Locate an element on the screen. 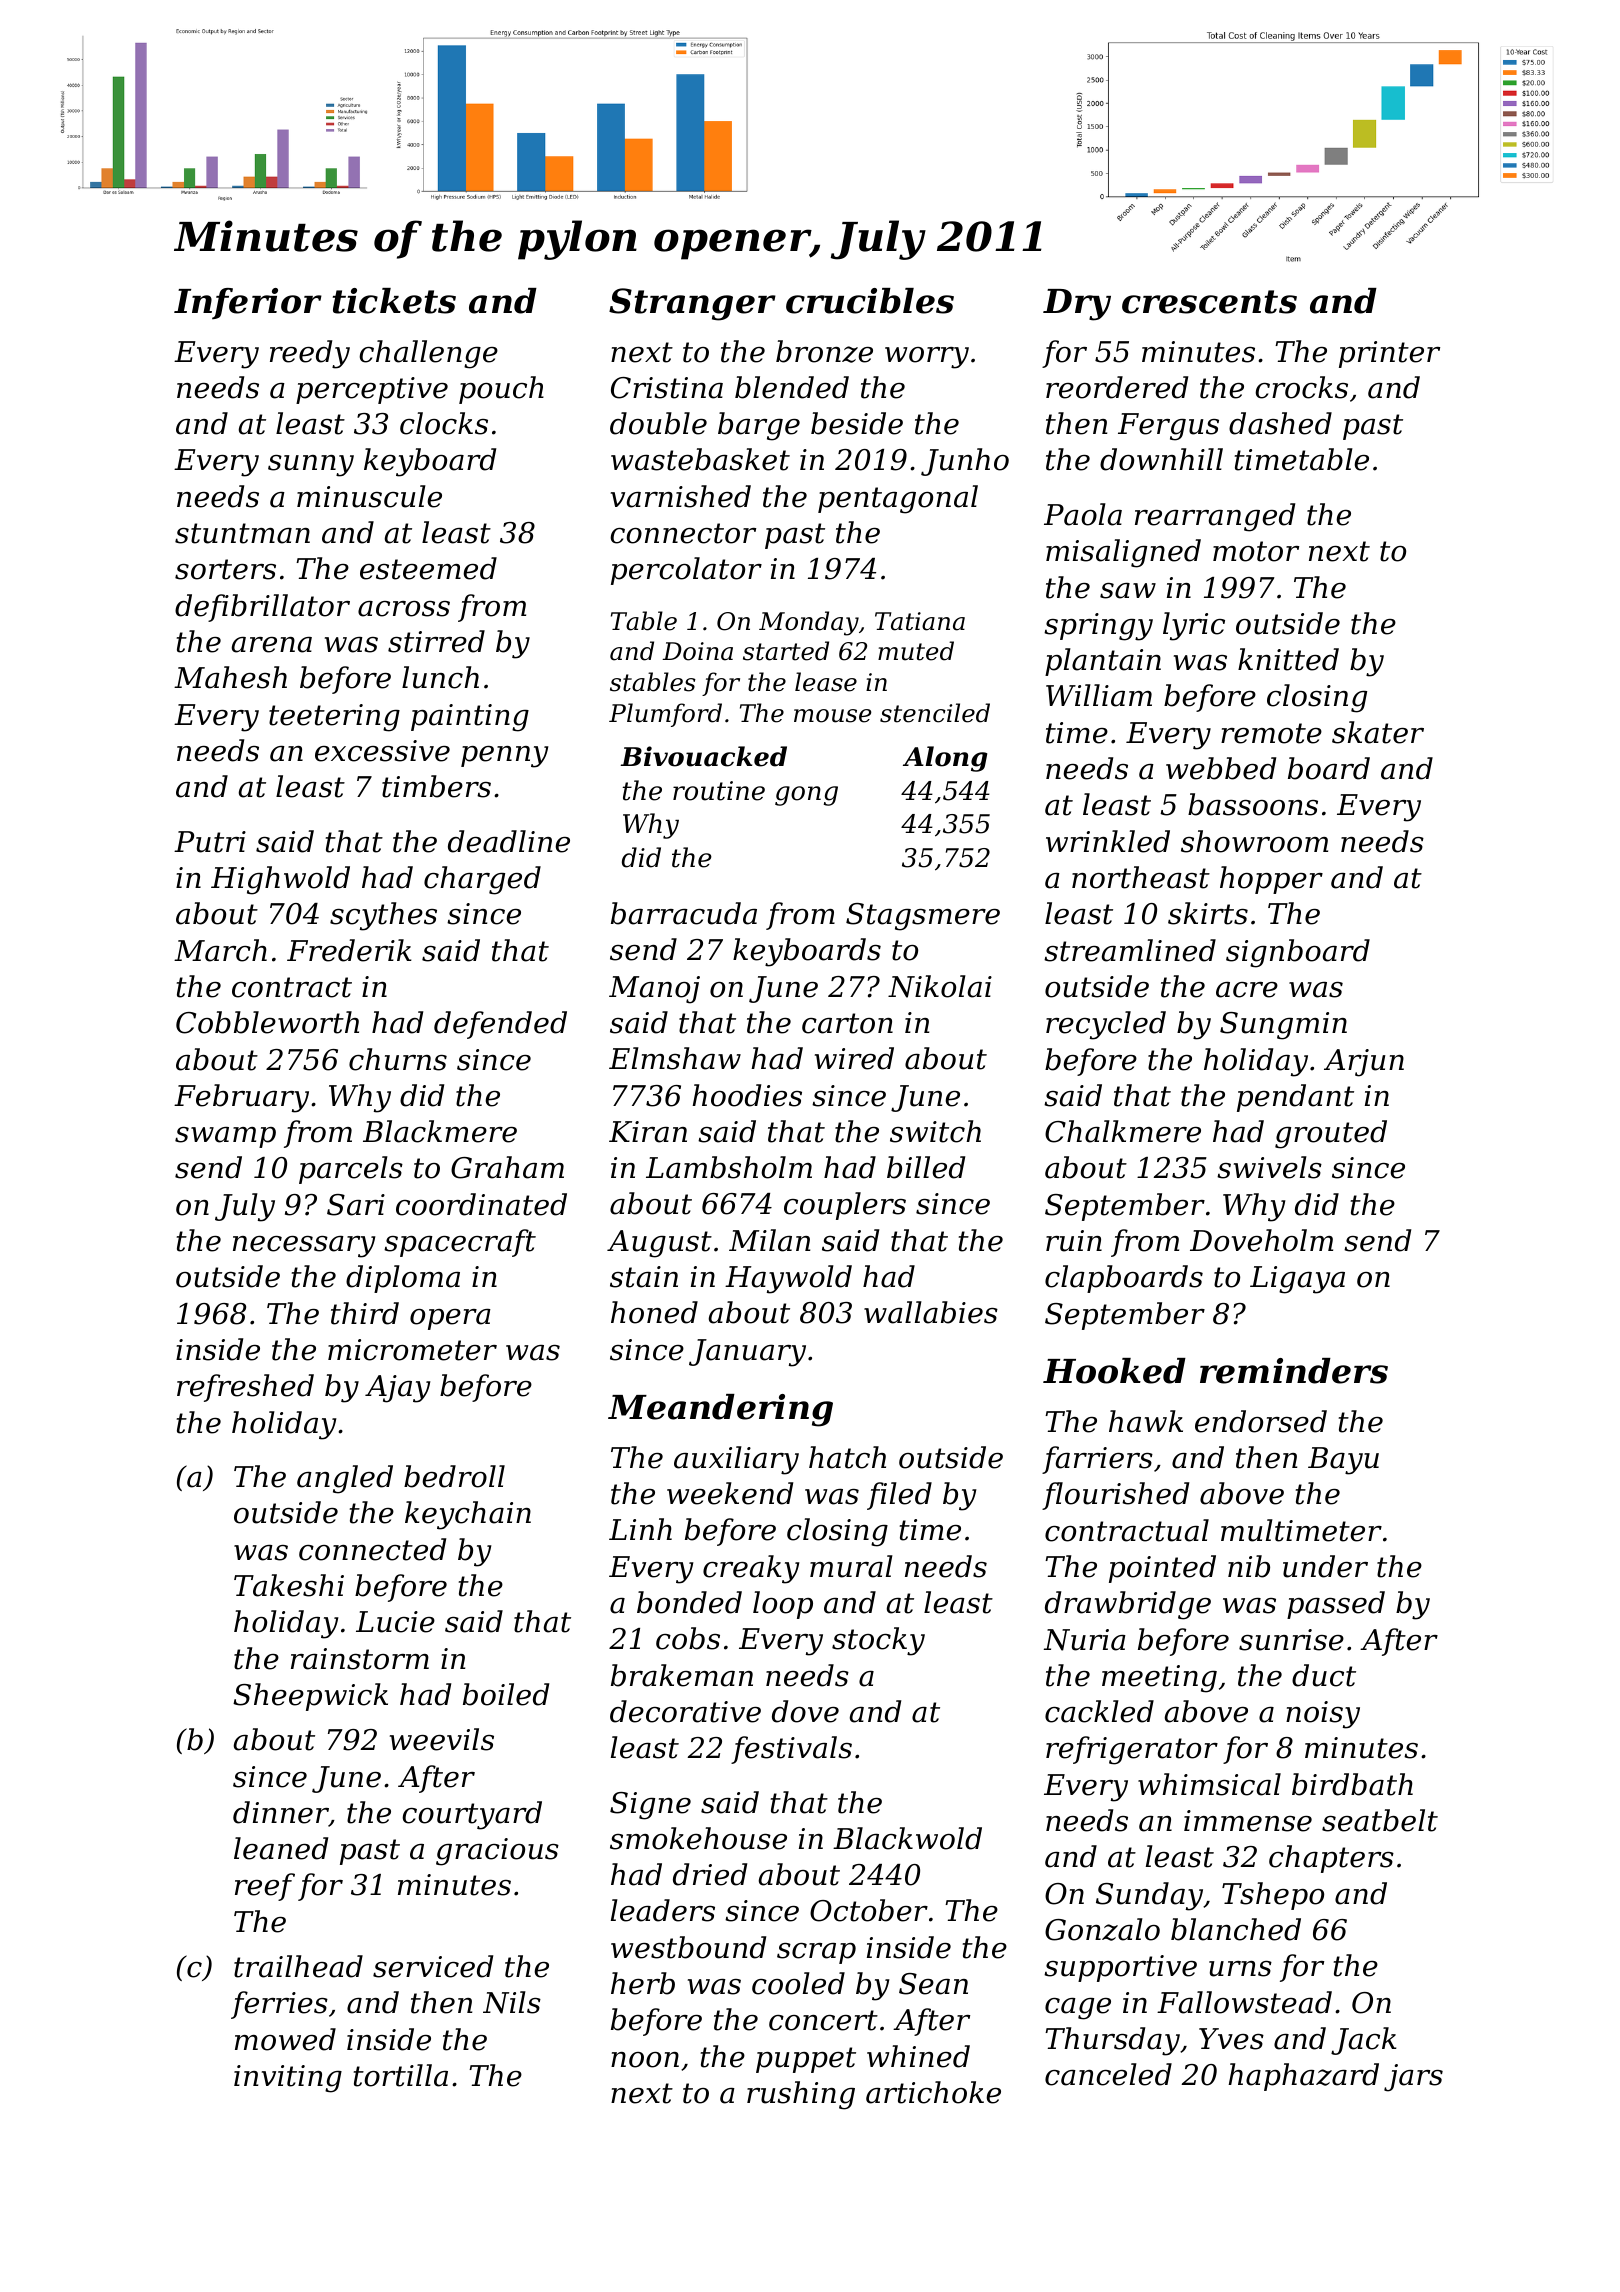 The image size is (1620, 2292). Putri is located at coordinates (210, 842).
